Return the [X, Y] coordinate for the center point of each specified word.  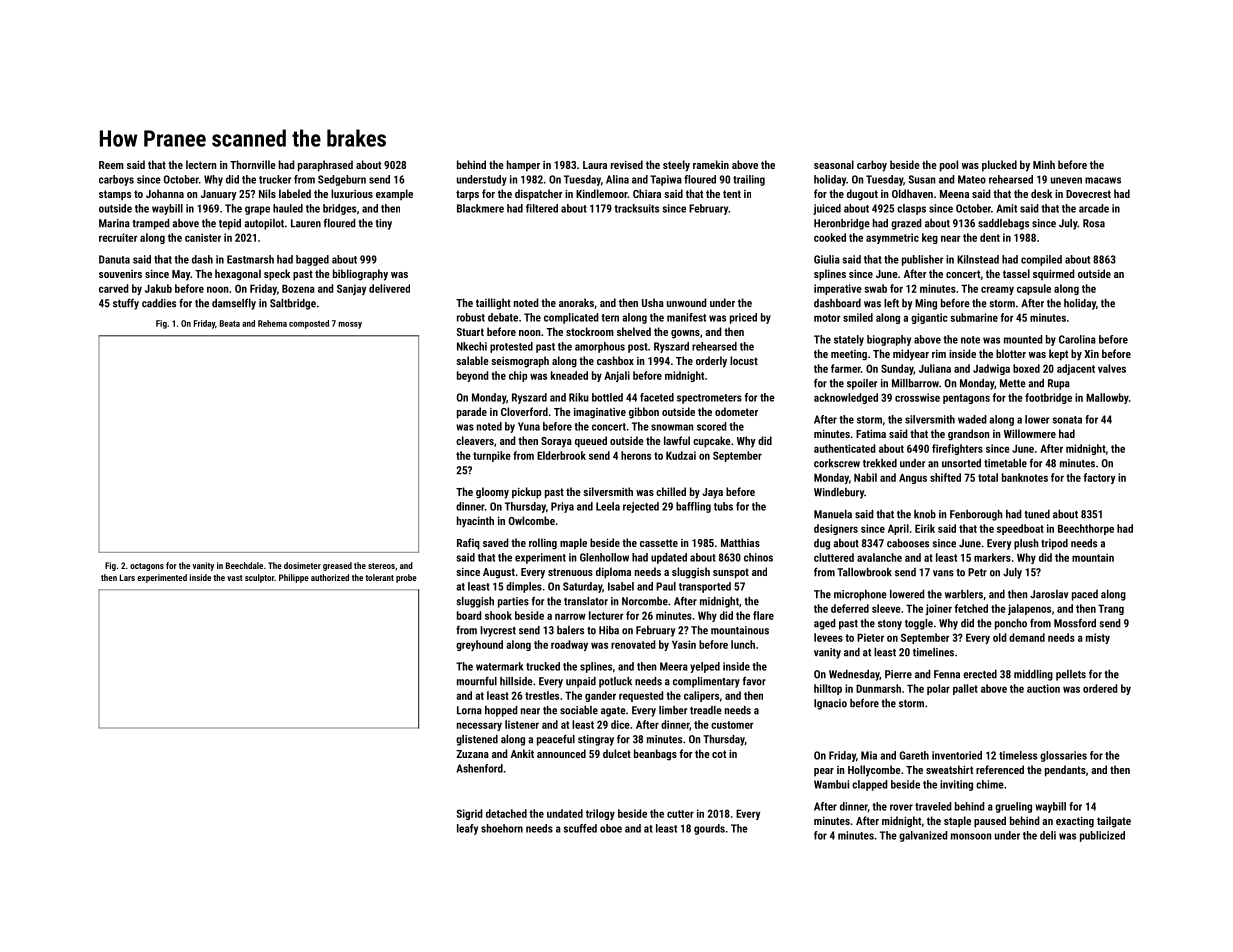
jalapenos [1029, 609]
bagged [312, 260]
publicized [1102, 836]
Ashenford [479, 768]
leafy [467, 829]
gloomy [492, 493]
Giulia [827, 259]
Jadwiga [991, 369]
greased [337, 566]
